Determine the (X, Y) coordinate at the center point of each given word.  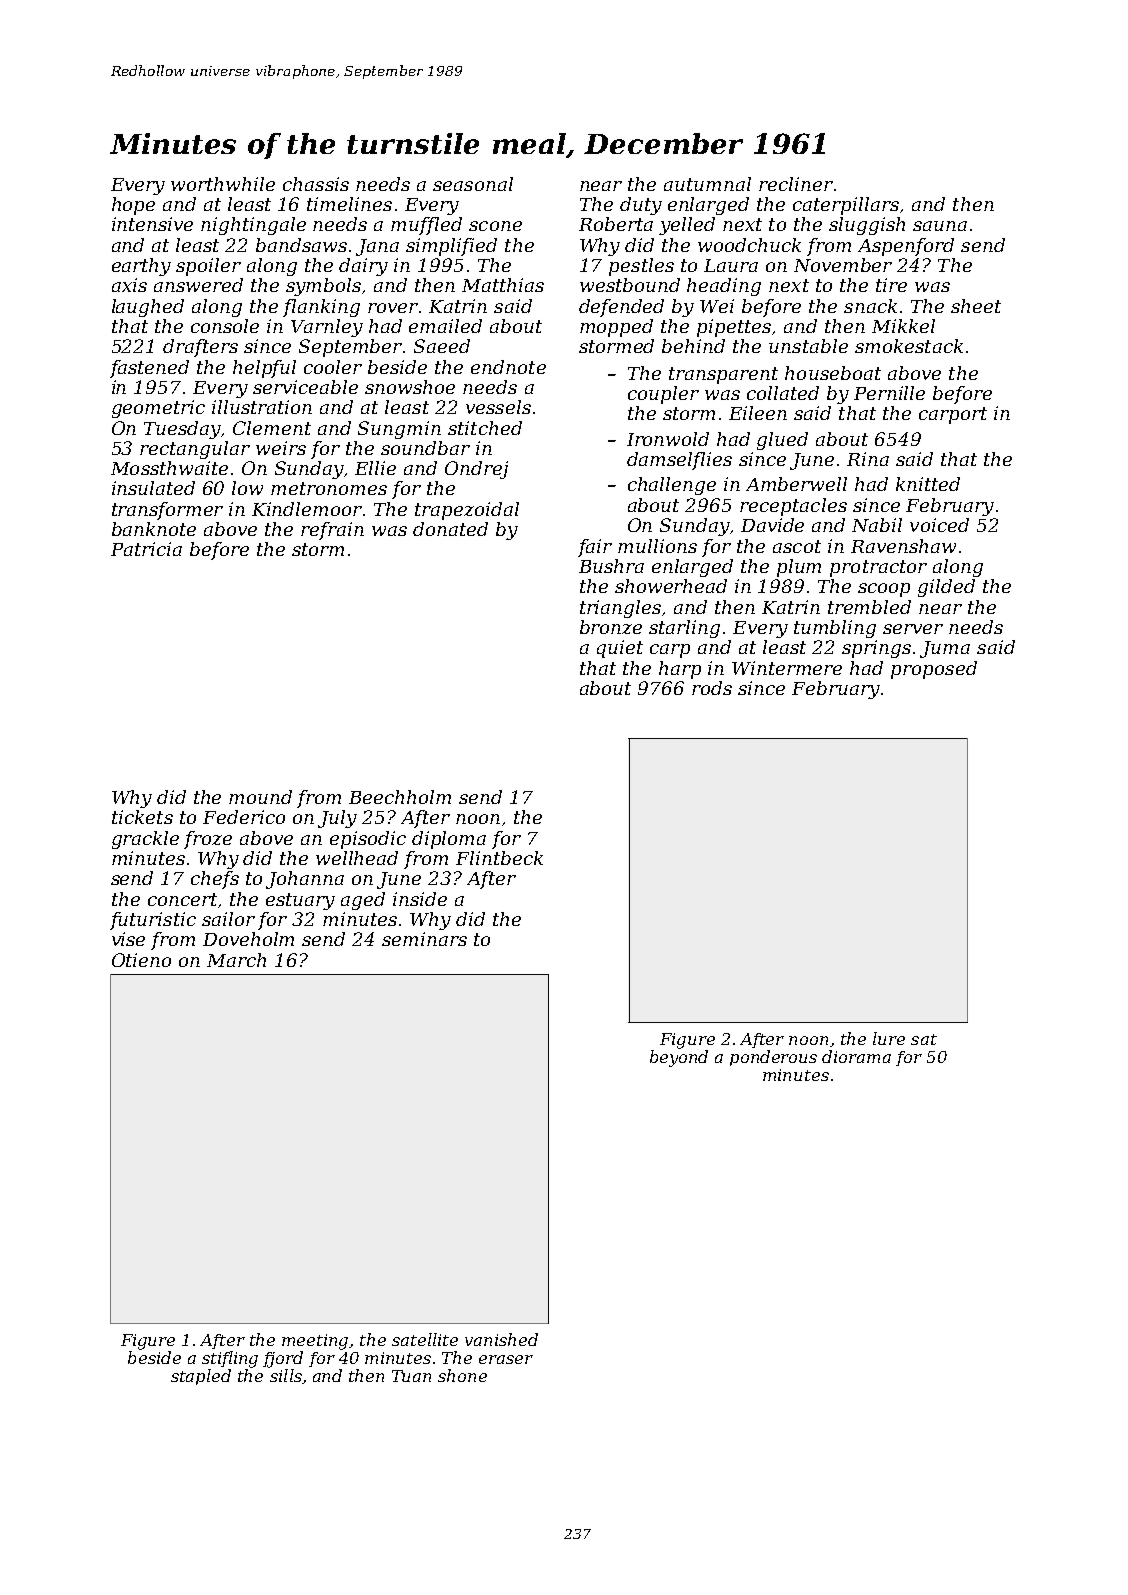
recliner (796, 184)
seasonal (473, 184)
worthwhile (223, 184)
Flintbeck (499, 858)
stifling (230, 1359)
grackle (145, 840)
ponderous (773, 1058)
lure (889, 1038)
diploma (449, 840)
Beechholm (400, 797)
